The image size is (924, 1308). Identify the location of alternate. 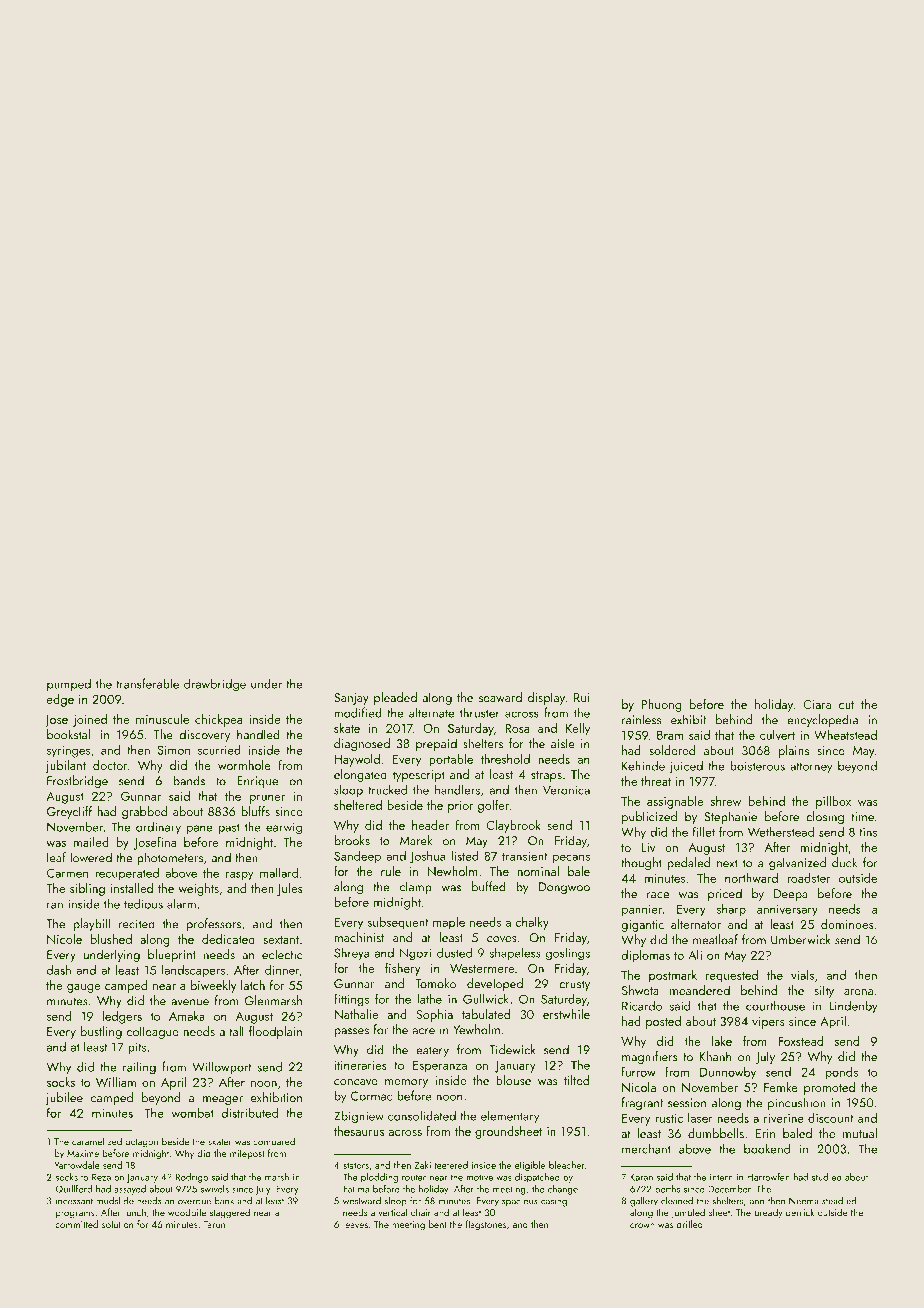
(431, 712).
